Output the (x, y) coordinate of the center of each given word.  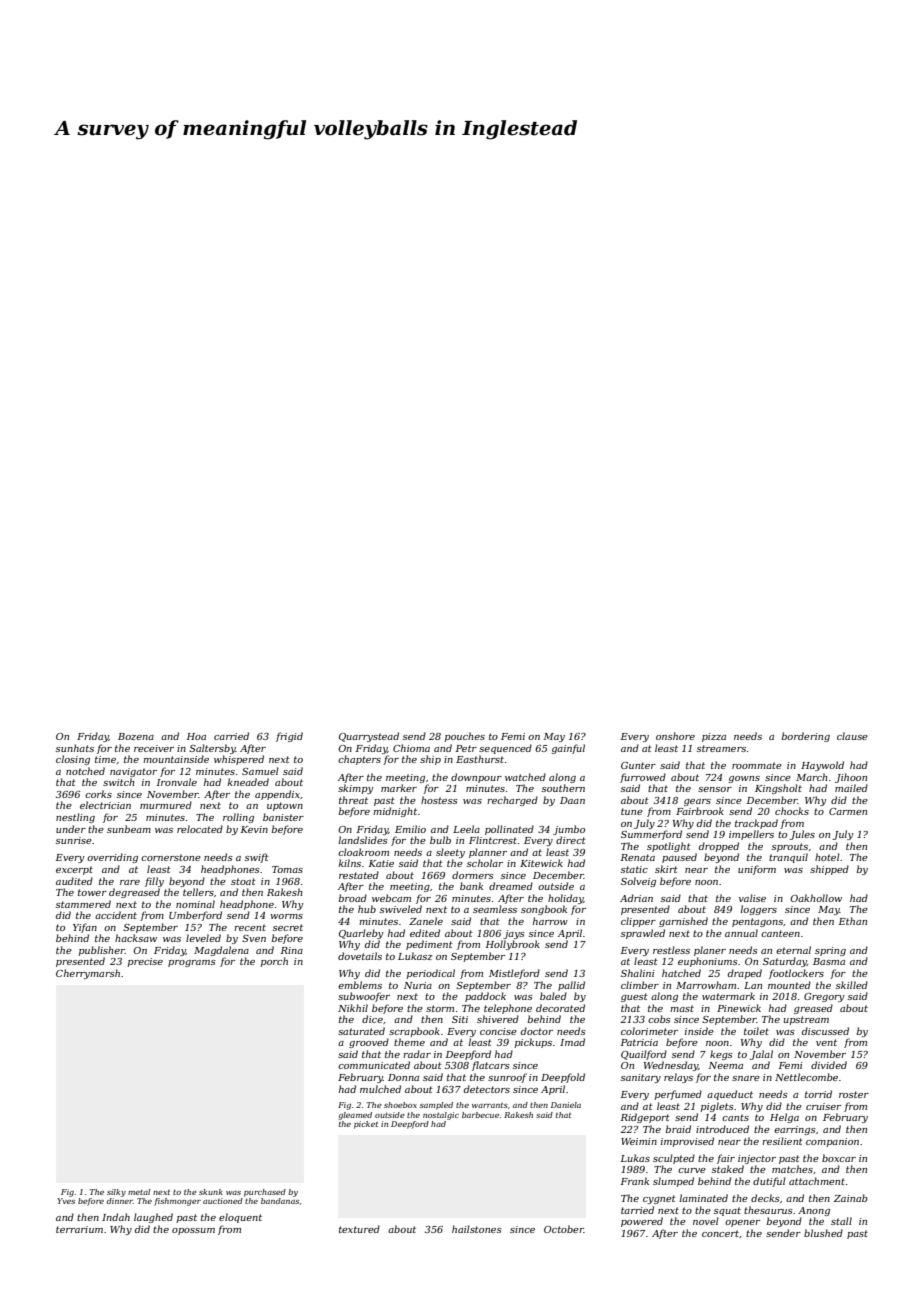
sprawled (643, 934)
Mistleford (514, 974)
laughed (153, 1218)
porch (274, 962)
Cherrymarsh (88, 974)
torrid (818, 1094)
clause (852, 736)
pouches (465, 737)
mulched (380, 1089)
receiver (154, 748)
